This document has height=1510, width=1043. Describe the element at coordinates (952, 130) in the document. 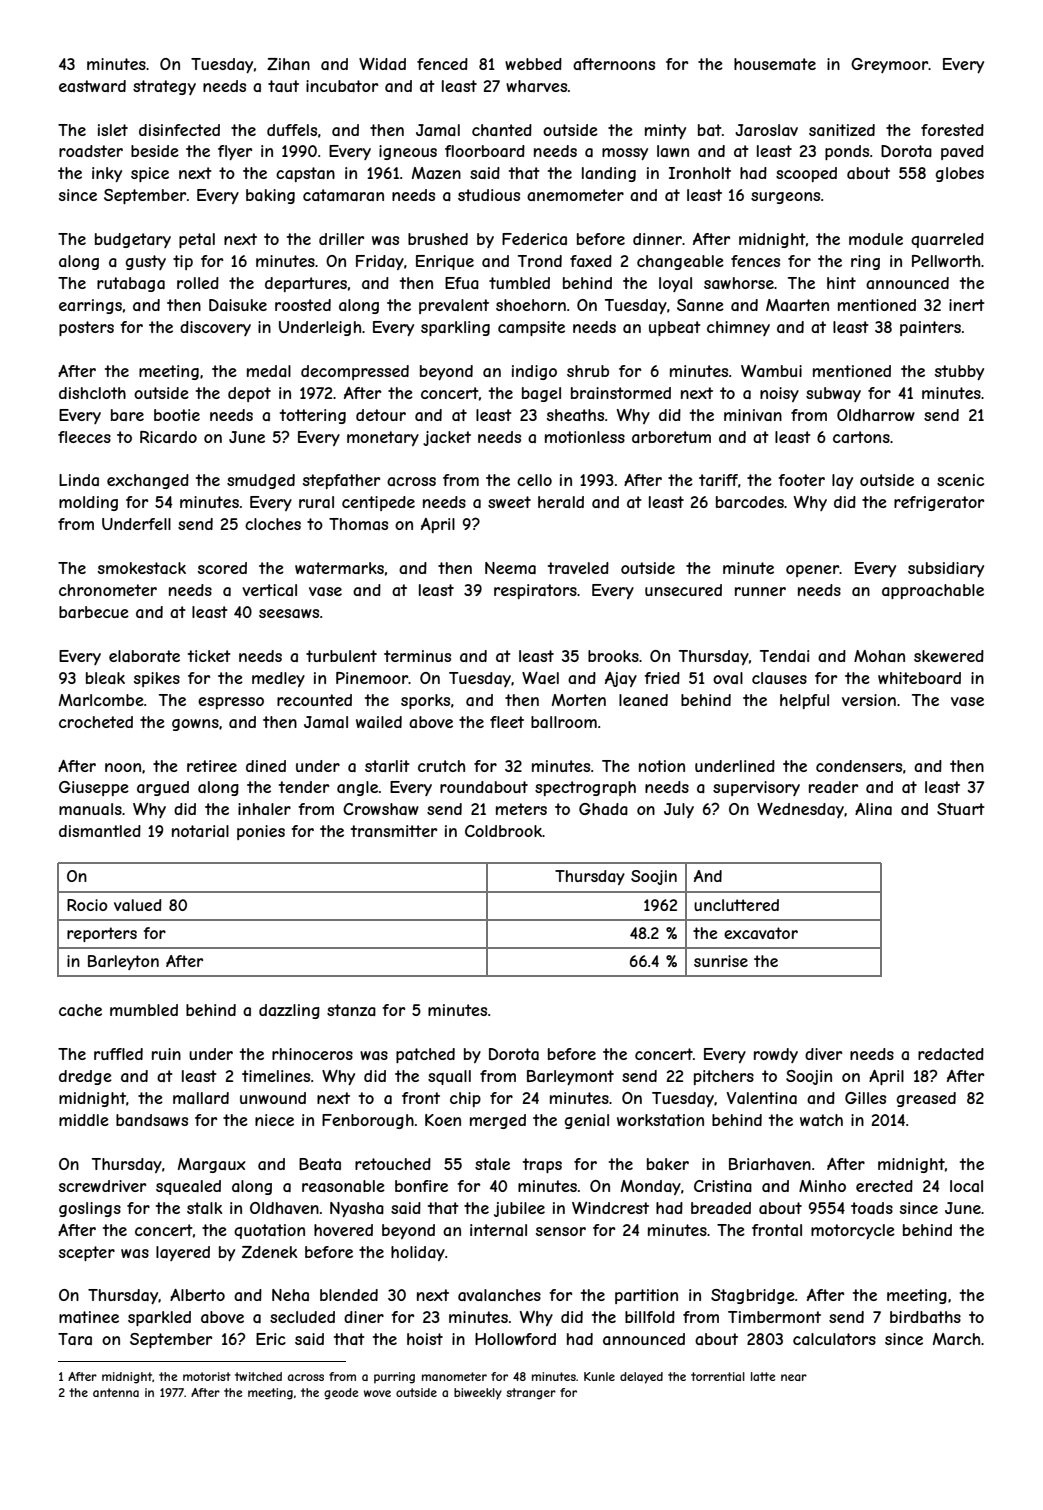

I see `forested` at that location.
